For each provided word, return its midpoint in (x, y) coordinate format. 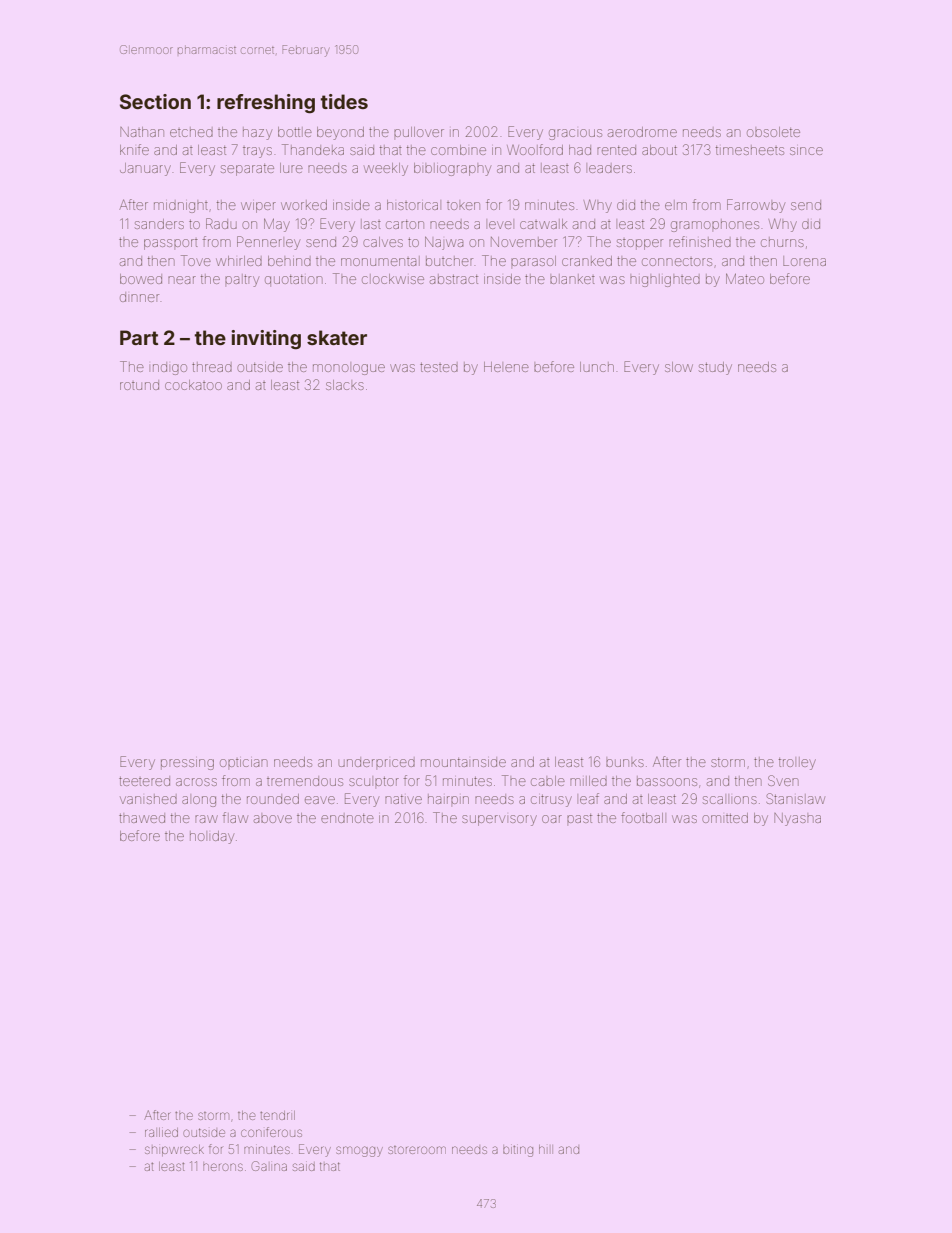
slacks (345, 385)
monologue (349, 369)
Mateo (745, 278)
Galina (269, 1166)
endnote (347, 818)
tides (344, 101)
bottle (295, 132)
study (715, 368)
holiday (212, 837)
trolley (797, 763)
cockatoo (193, 385)
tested (439, 367)
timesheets (750, 150)
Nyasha (797, 819)
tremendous (305, 781)
